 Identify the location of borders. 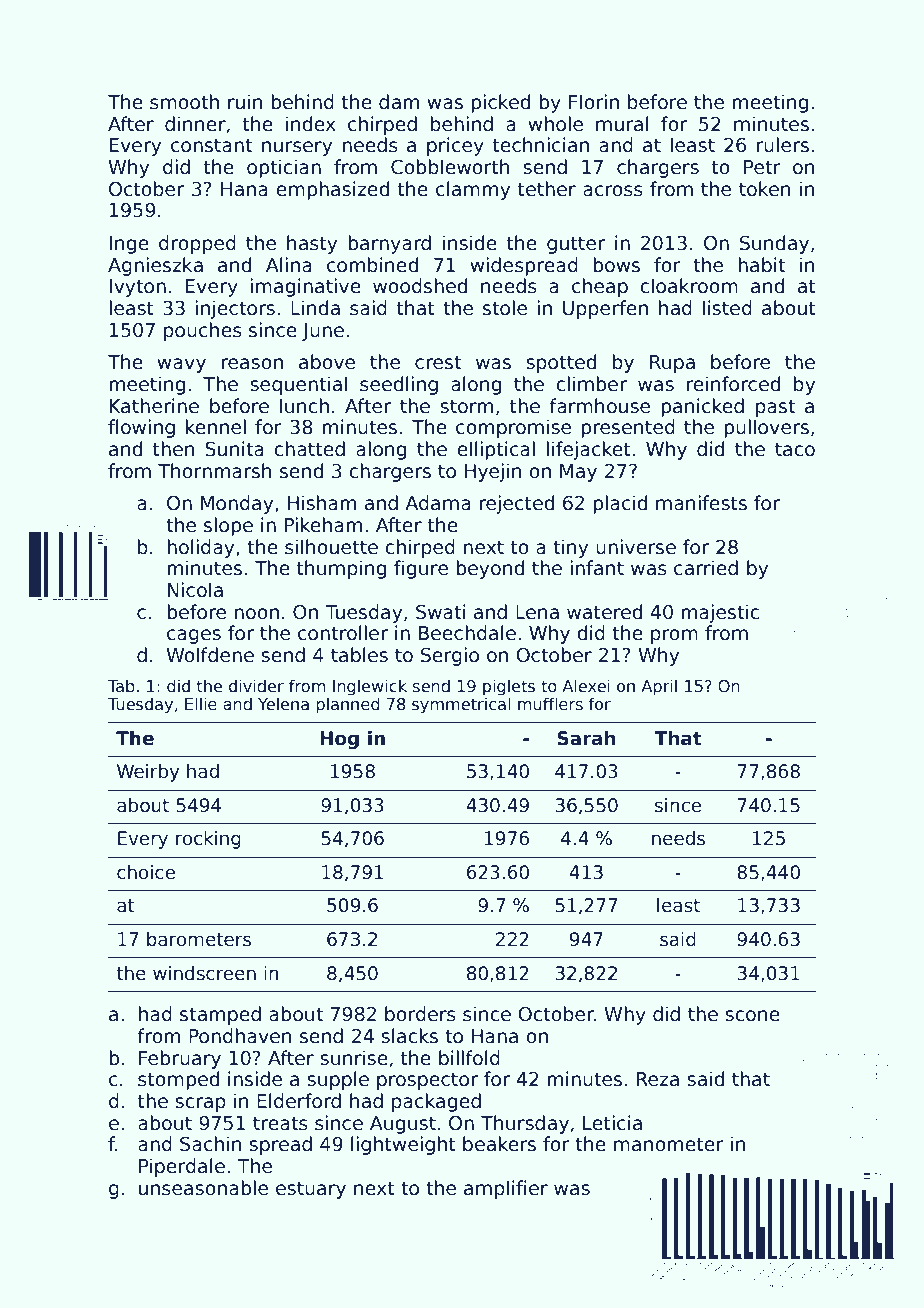
(420, 1014).
